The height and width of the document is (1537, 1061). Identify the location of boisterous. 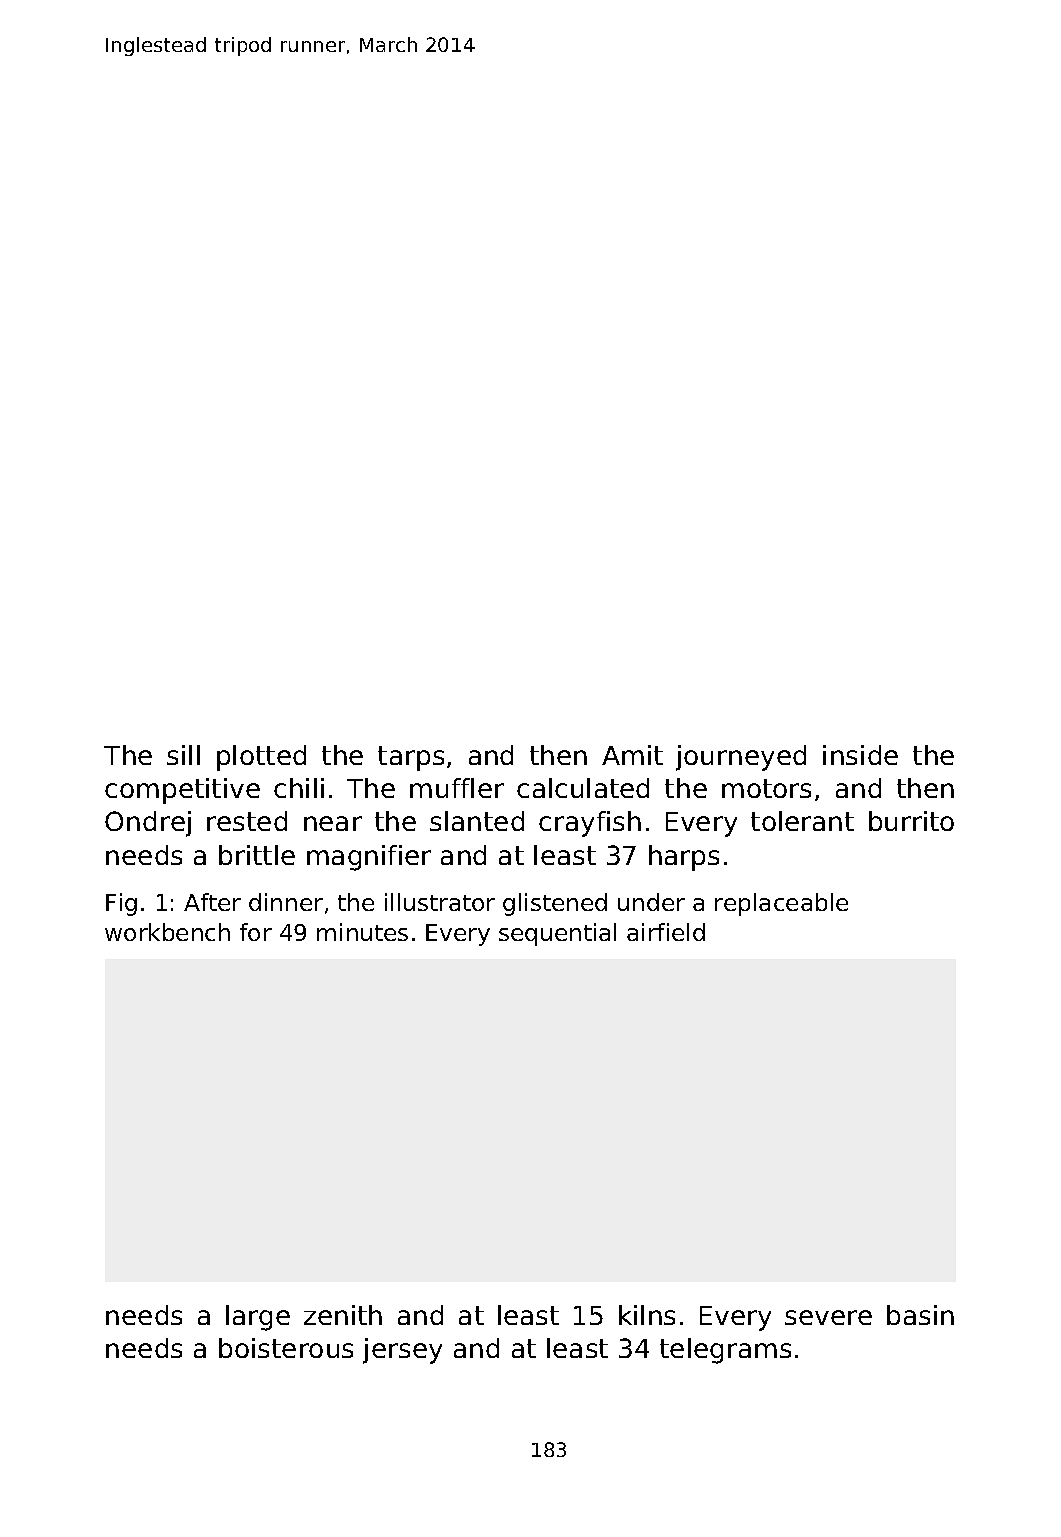
(286, 1348).
